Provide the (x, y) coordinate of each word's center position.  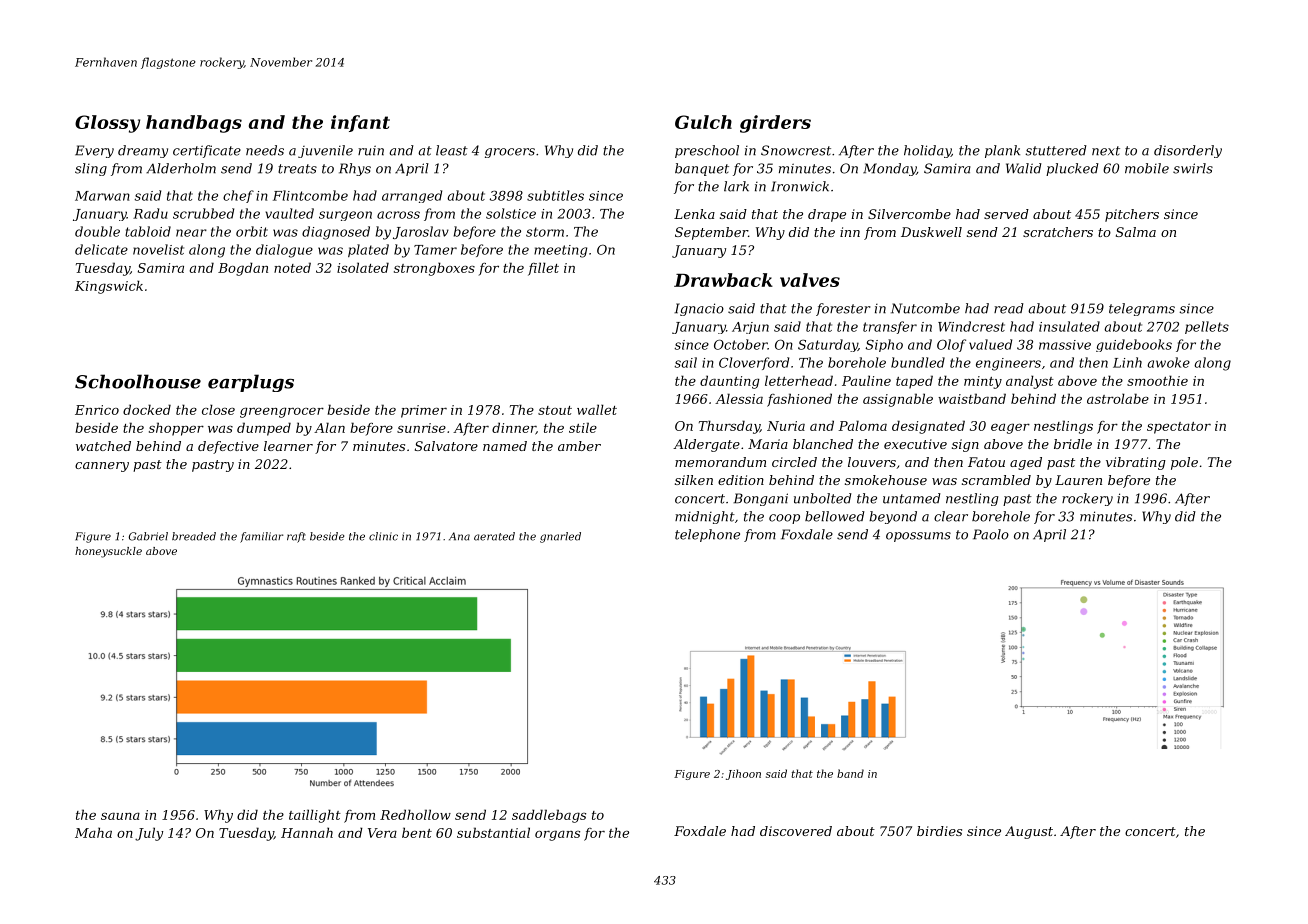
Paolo (991, 534)
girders (775, 124)
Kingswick (109, 287)
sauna (120, 816)
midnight (705, 517)
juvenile (325, 151)
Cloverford (754, 363)
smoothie (1157, 380)
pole (1184, 463)
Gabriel (148, 536)
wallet (597, 409)
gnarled (560, 537)
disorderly (1188, 151)
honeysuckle (108, 552)
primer (424, 411)
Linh (1127, 362)
